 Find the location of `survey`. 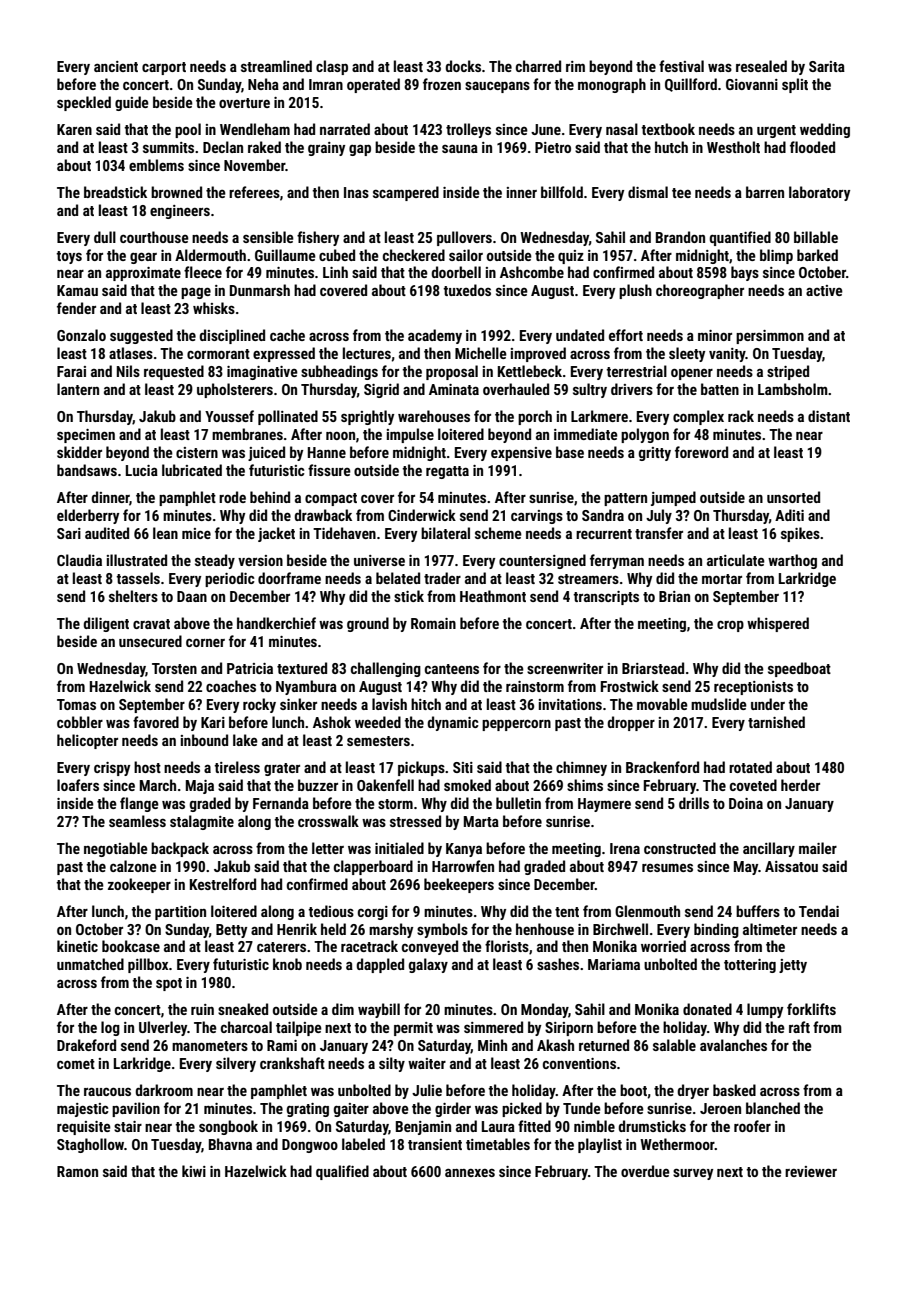

survey is located at coordinates (693, 1174).
